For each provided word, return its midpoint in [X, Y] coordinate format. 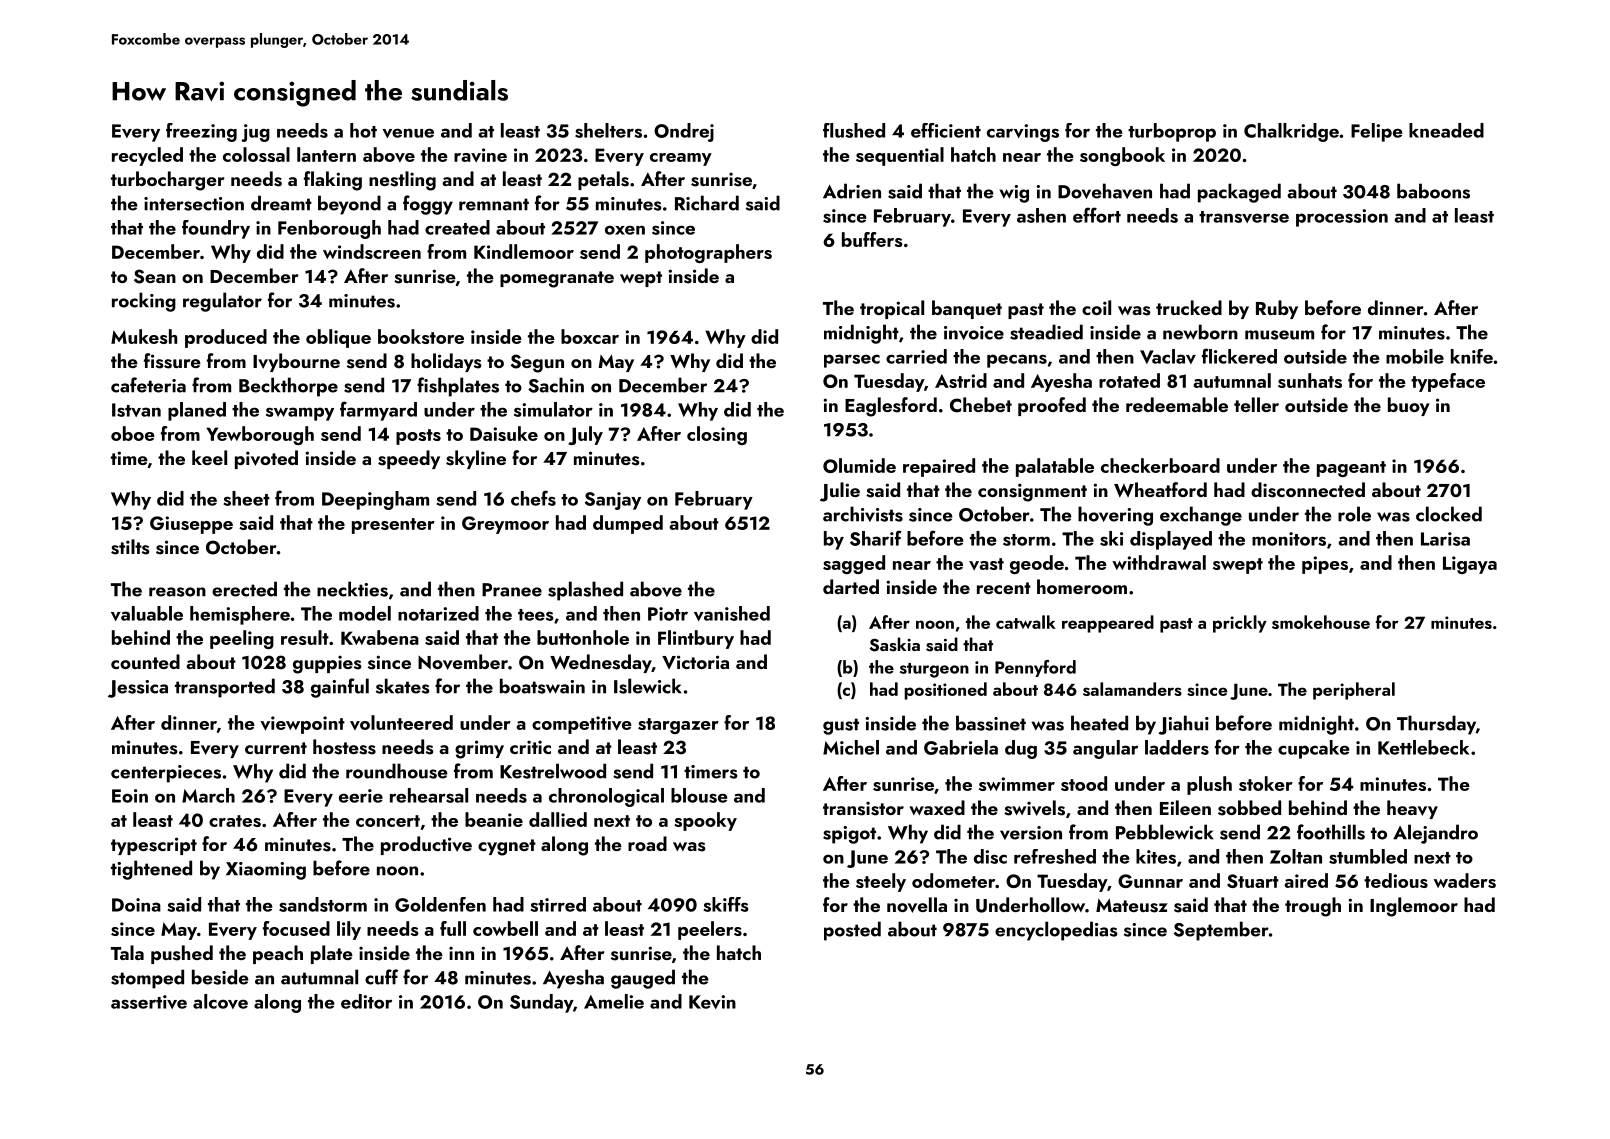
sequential [900, 156]
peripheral [1354, 691]
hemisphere [240, 615]
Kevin [712, 1002]
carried [916, 356]
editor [366, 1001]
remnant [494, 204]
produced [226, 338]
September [1221, 931]
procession [1342, 218]
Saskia [895, 644]
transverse [1244, 217]
